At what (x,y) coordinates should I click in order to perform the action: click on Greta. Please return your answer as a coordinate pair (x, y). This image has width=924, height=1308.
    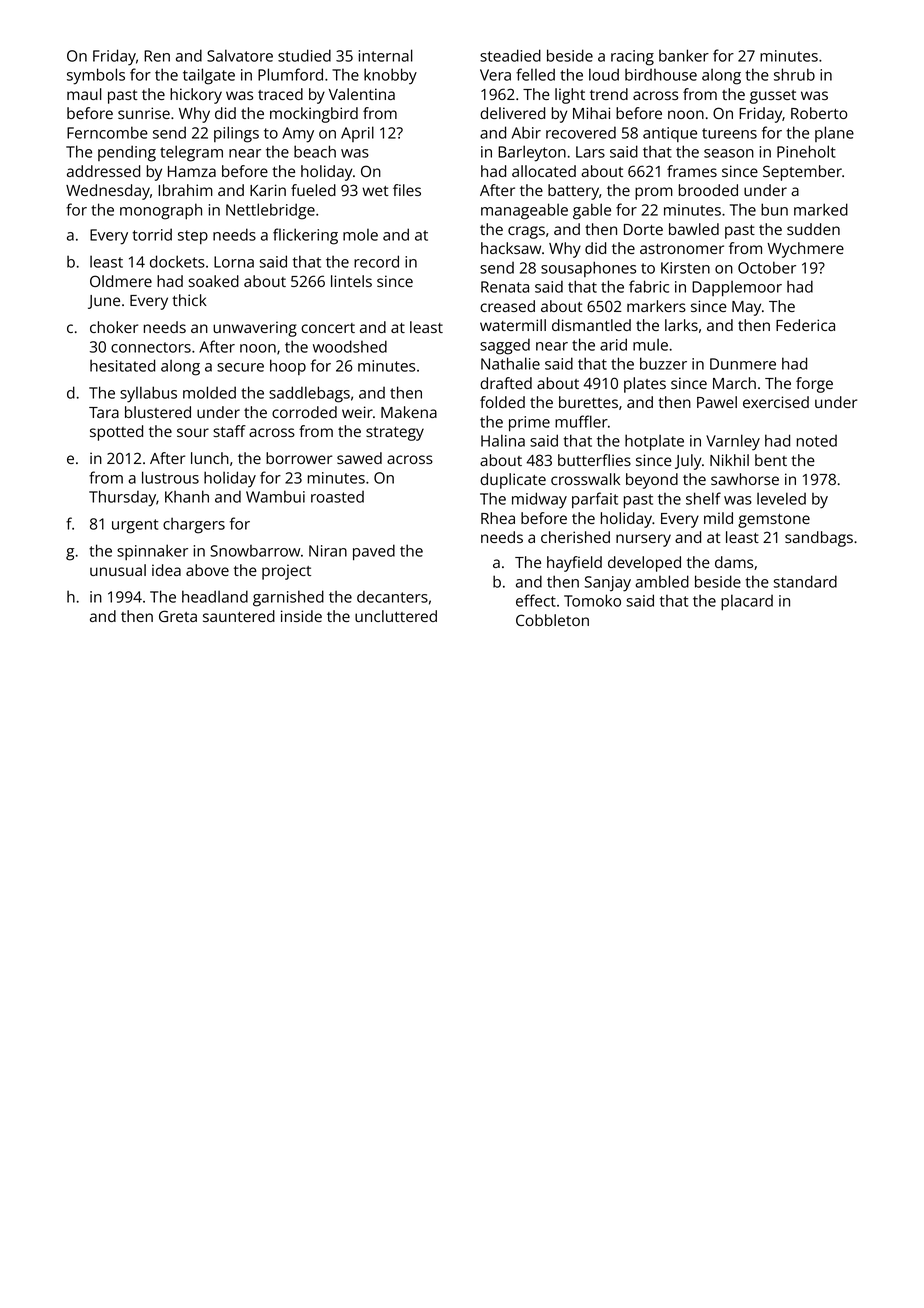
    Looking at the image, I should click on (178, 616).
